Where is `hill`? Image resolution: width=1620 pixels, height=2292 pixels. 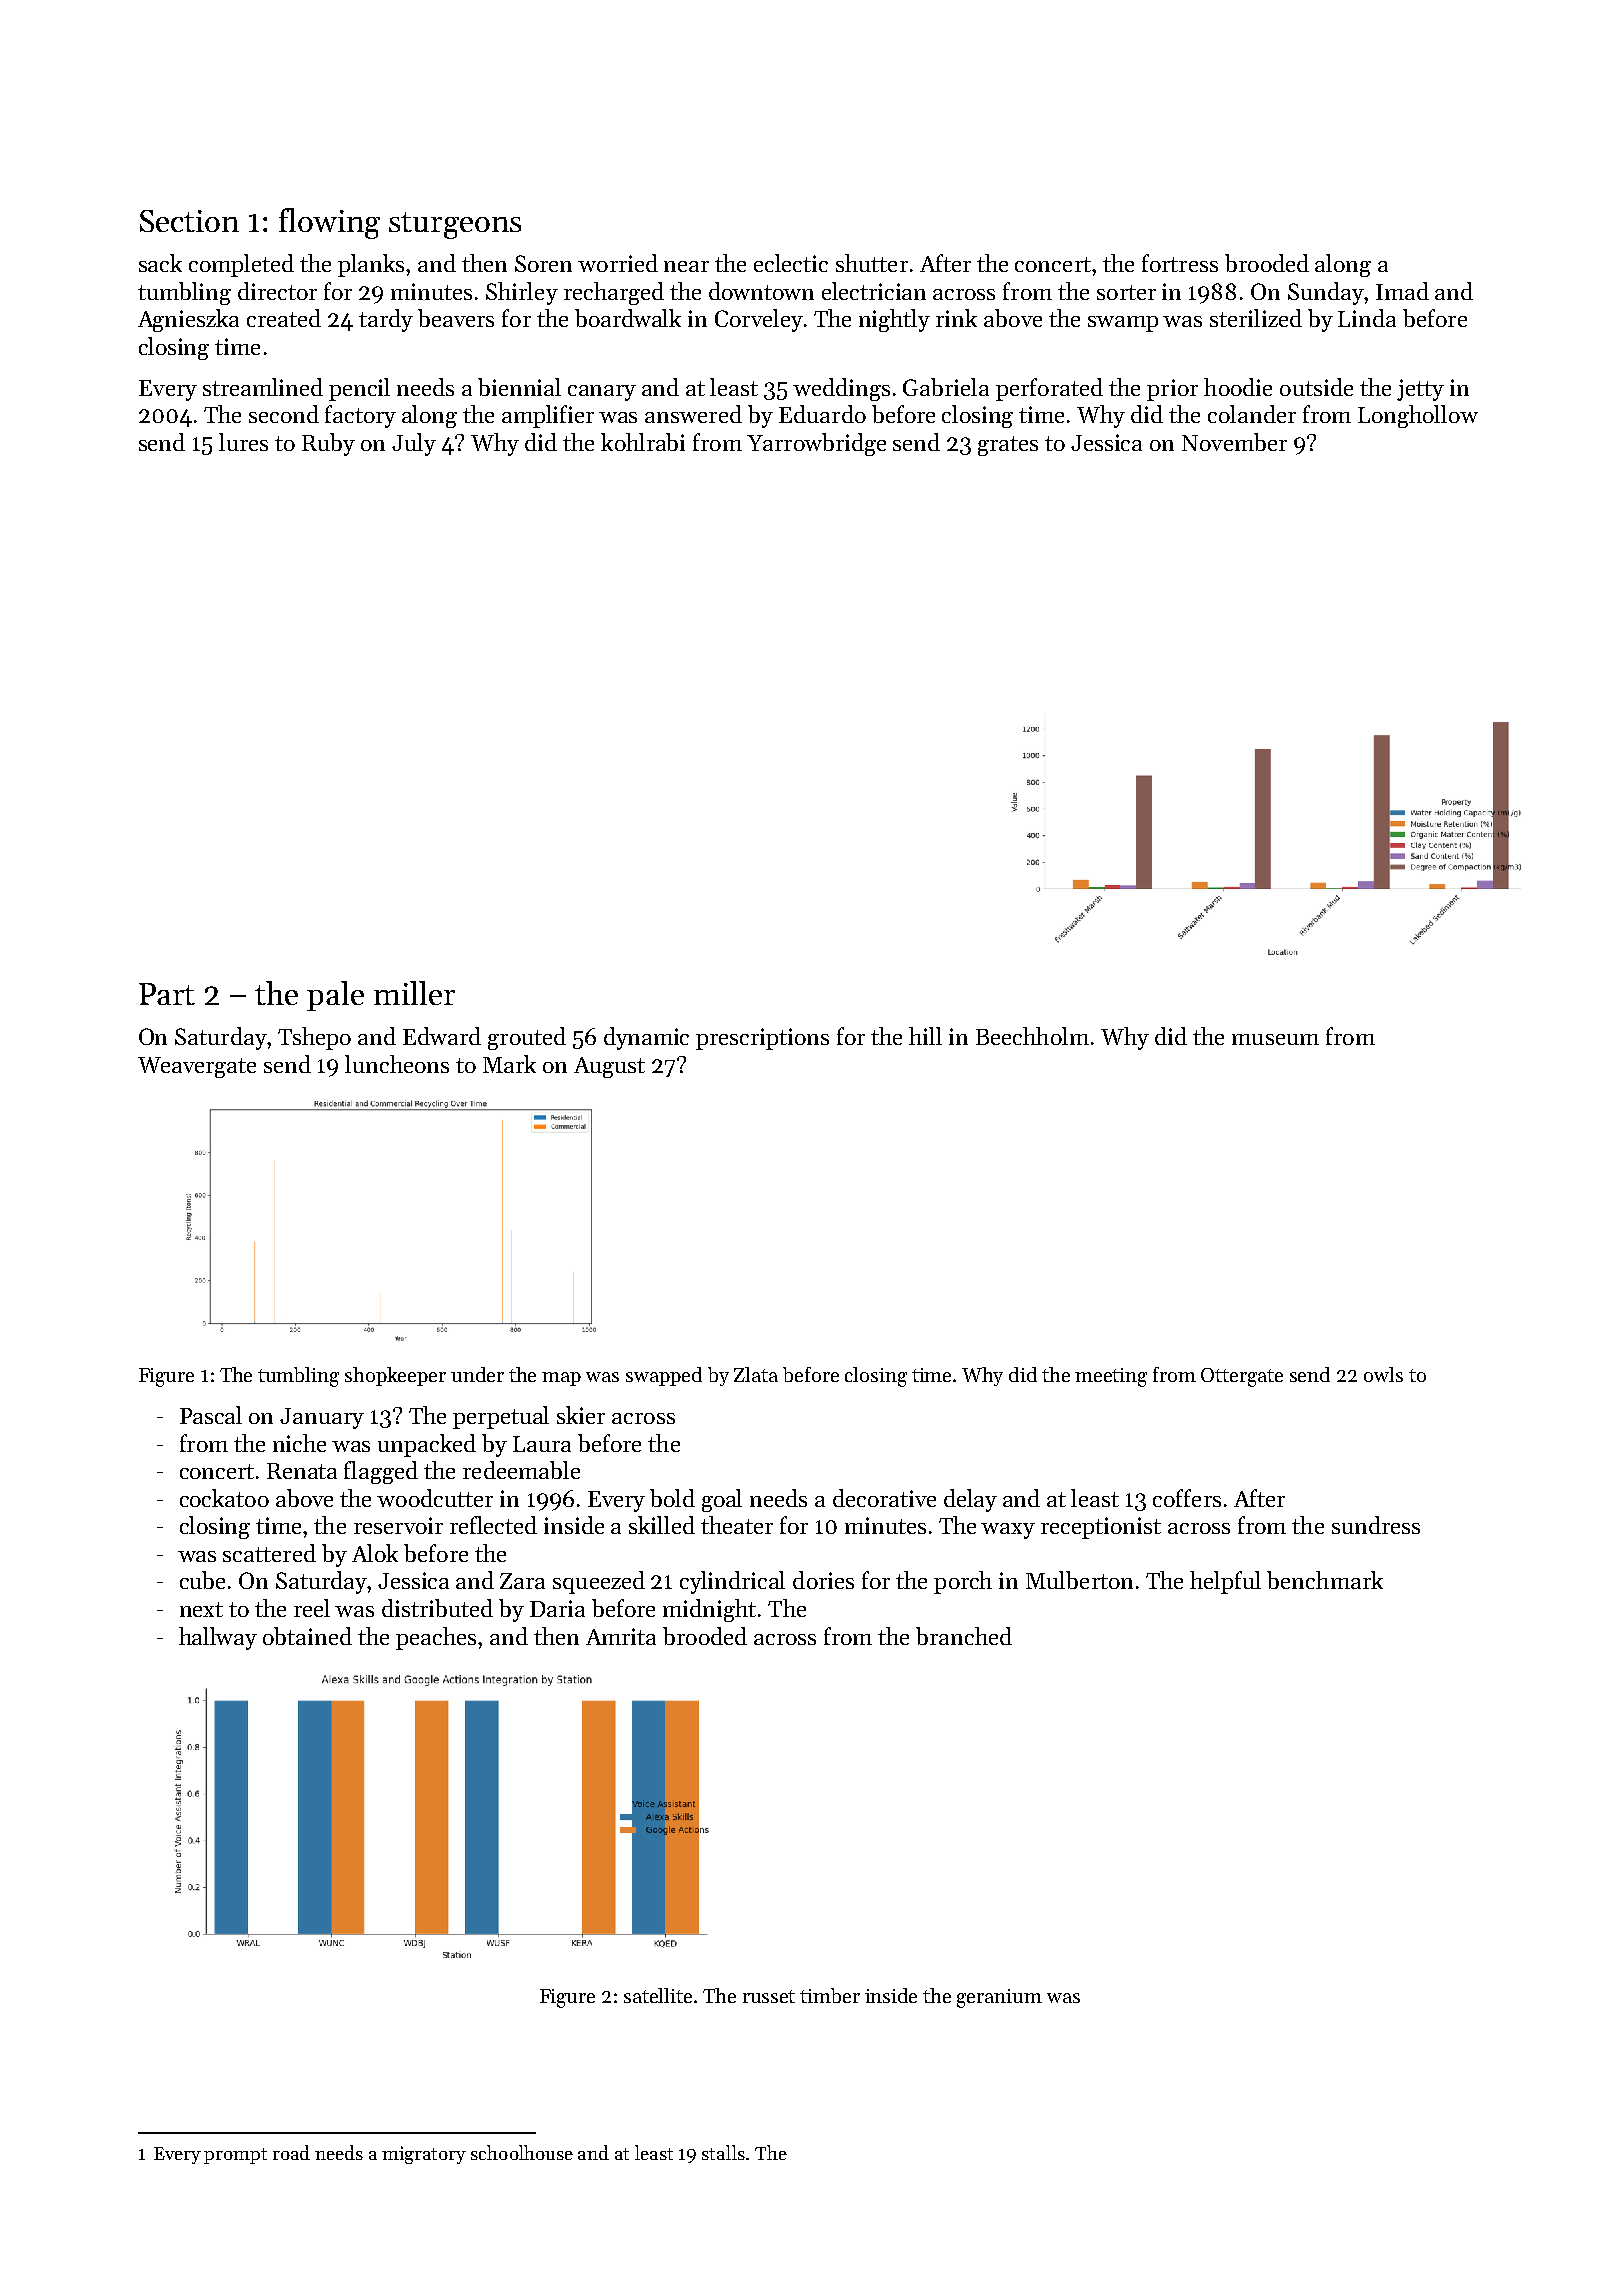
hill is located at coordinates (925, 1036).
